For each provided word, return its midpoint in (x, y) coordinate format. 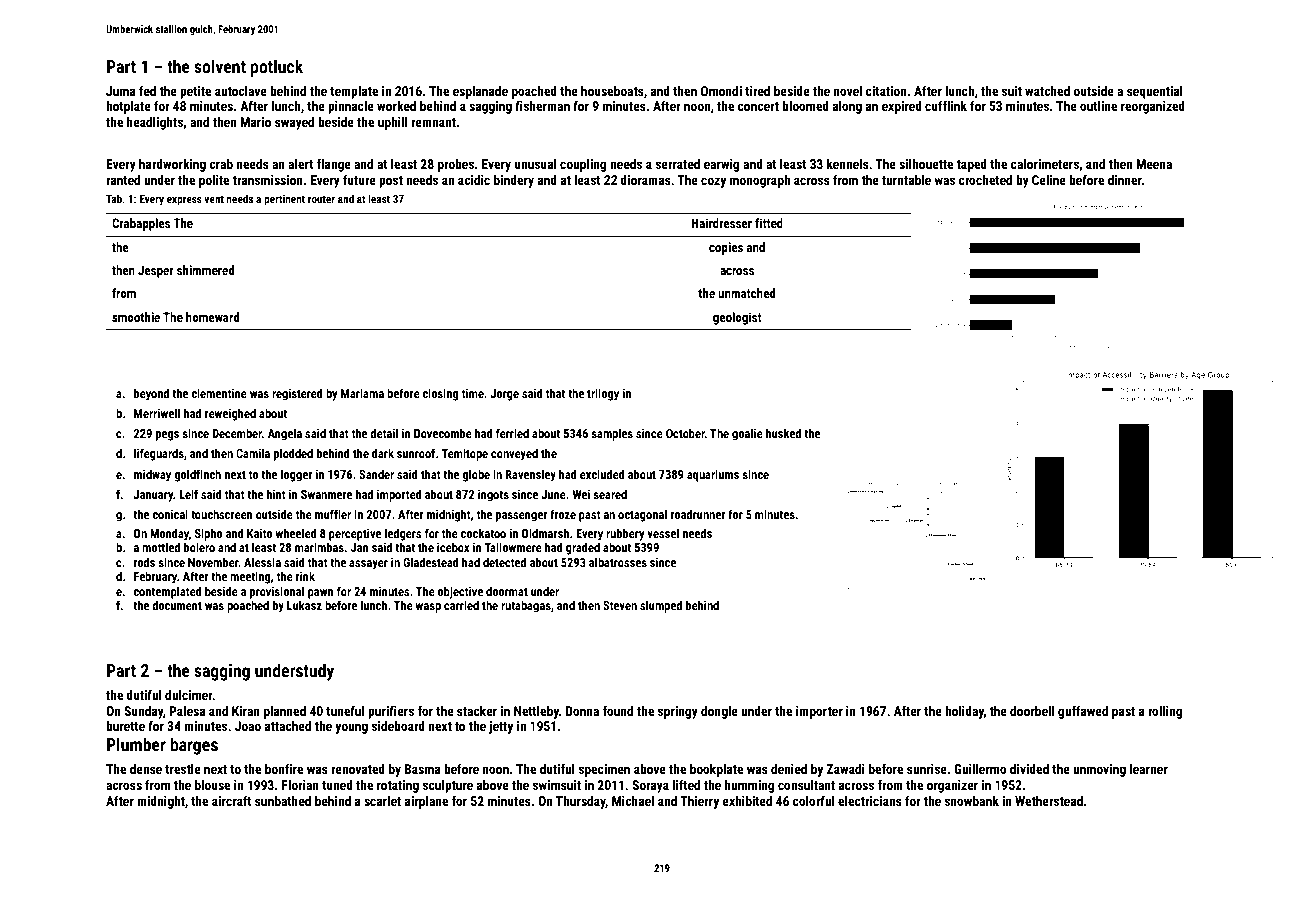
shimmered (205, 270)
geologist (737, 318)
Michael (633, 801)
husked (783, 433)
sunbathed (283, 801)
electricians (870, 801)
